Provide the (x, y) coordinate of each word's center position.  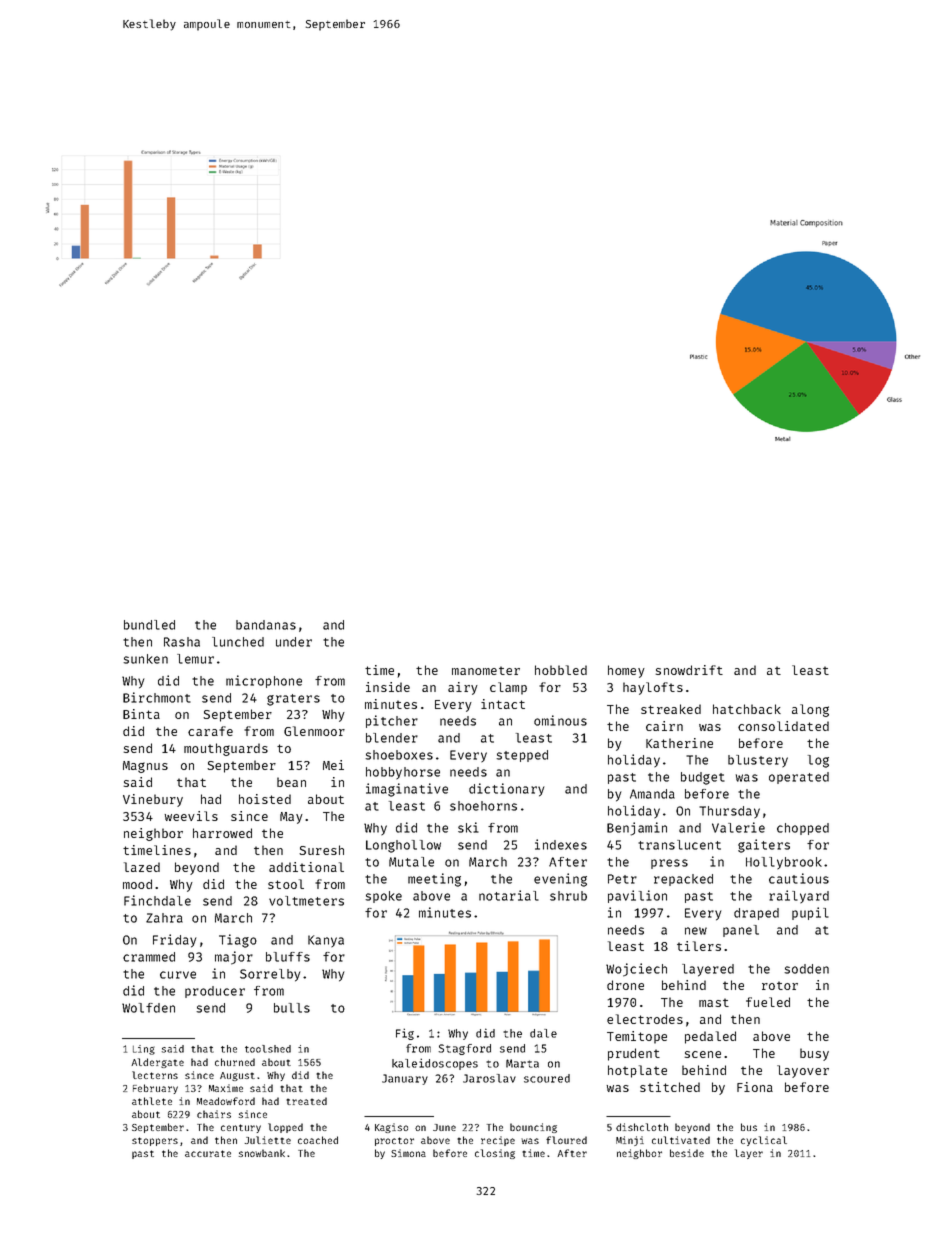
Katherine (679, 743)
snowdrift (689, 670)
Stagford (464, 1049)
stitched (670, 1087)
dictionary (507, 790)
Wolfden (148, 1008)
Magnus (145, 767)
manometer (486, 670)
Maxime (226, 1088)
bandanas (266, 625)
